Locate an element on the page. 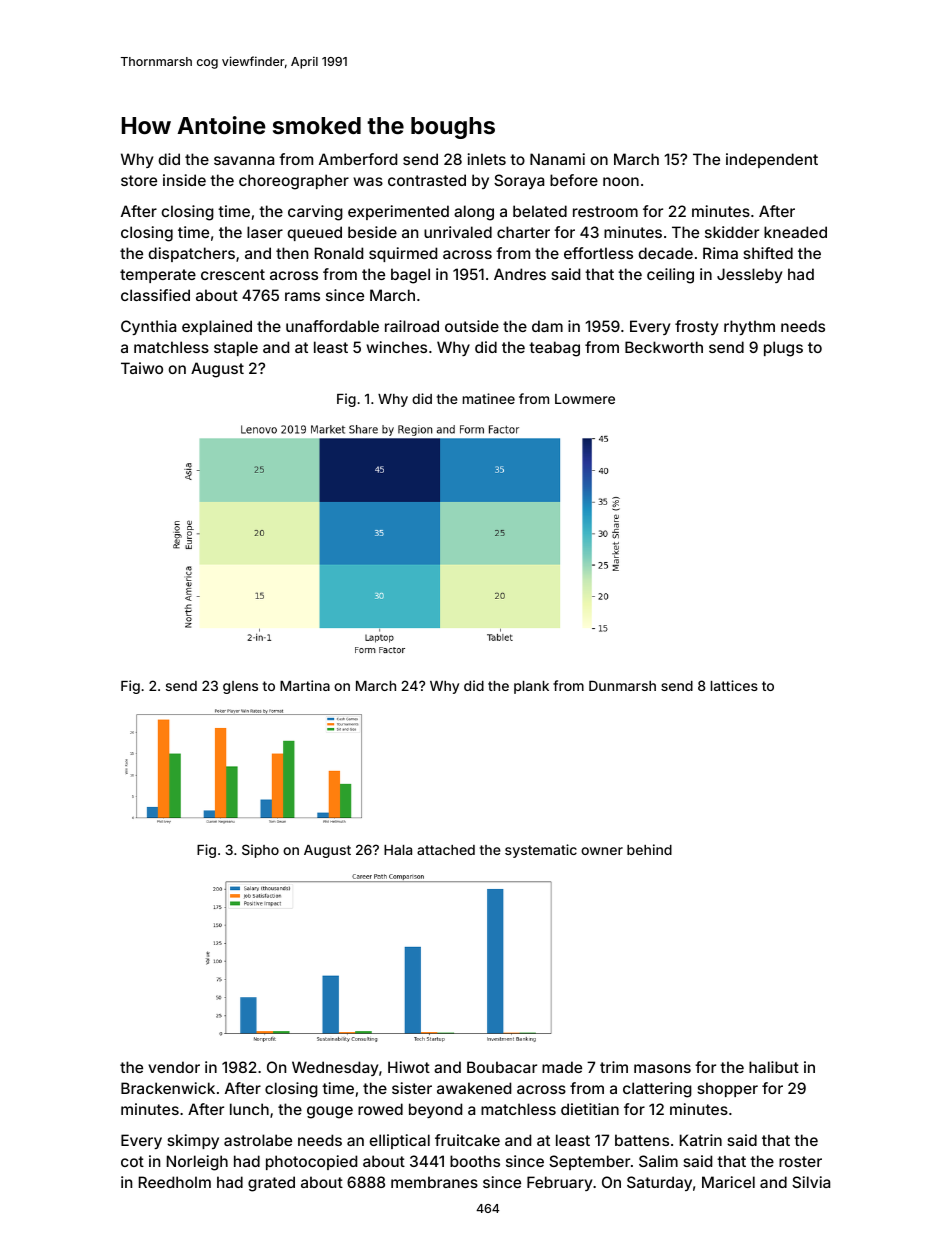  independent is located at coordinates (772, 160).
